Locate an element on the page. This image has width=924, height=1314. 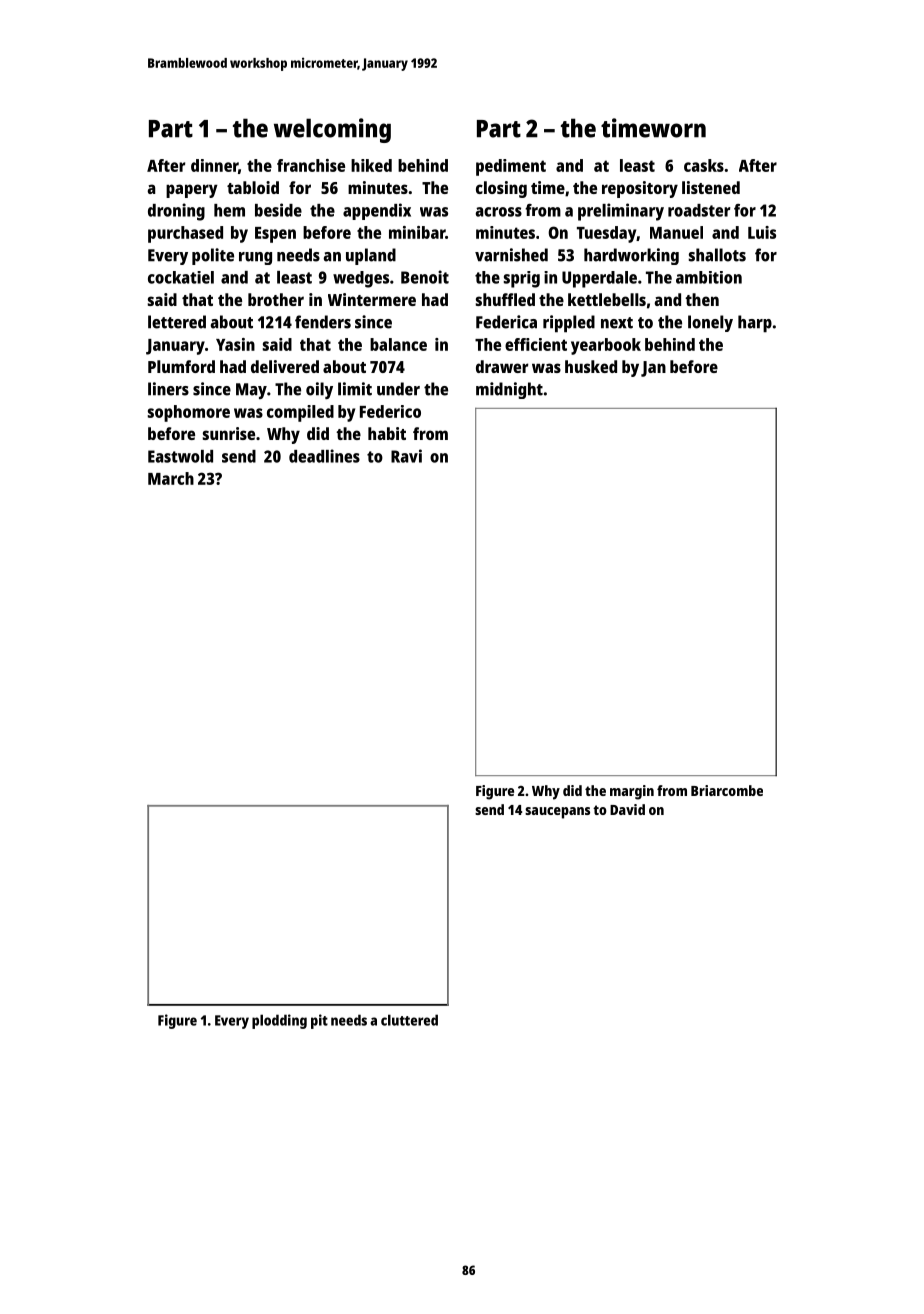
saucepans is located at coordinates (557, 813).
